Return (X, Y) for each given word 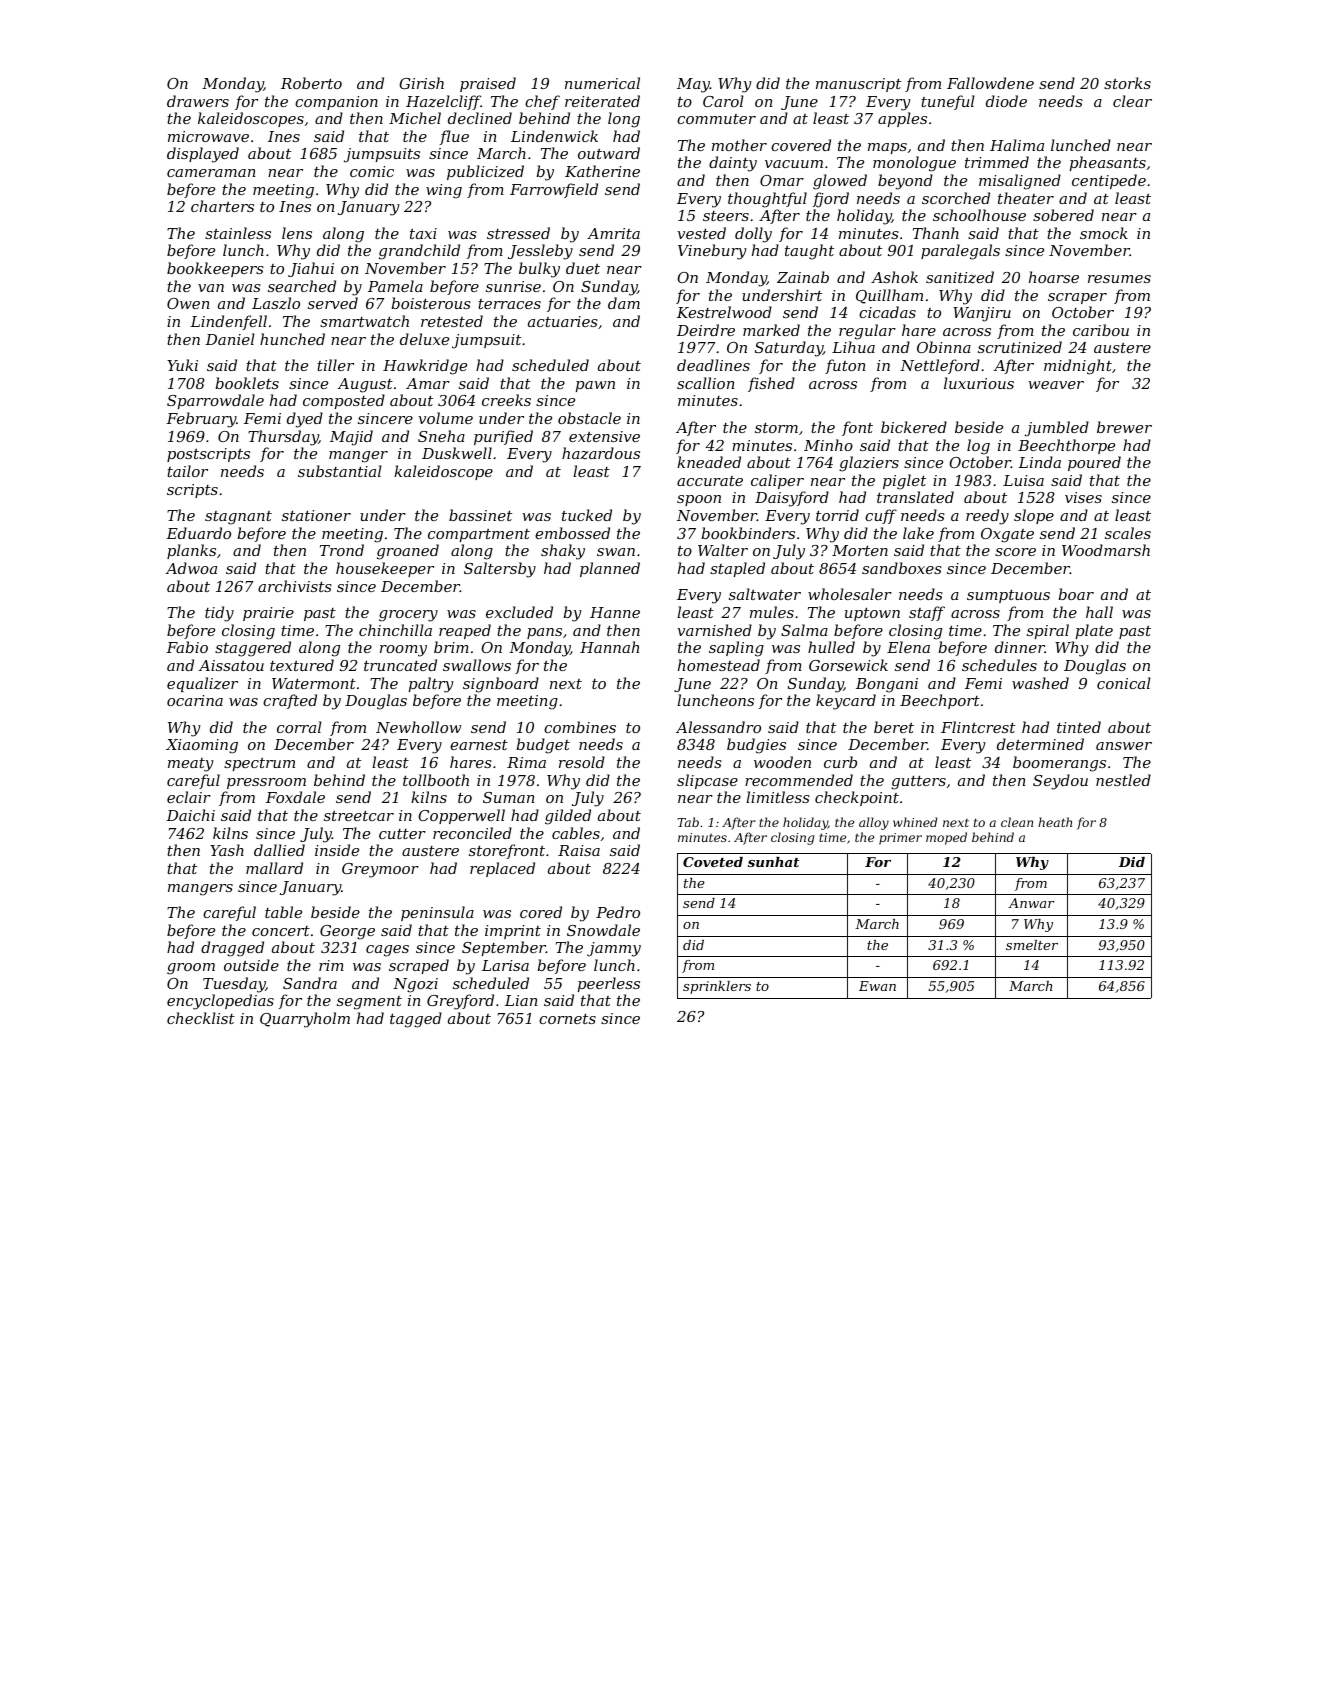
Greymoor (380, 870)
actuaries (563, 321)
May (693, 85)
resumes (1119, 279)
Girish (421, 83)
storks (1127, 83)
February (201, 420)
